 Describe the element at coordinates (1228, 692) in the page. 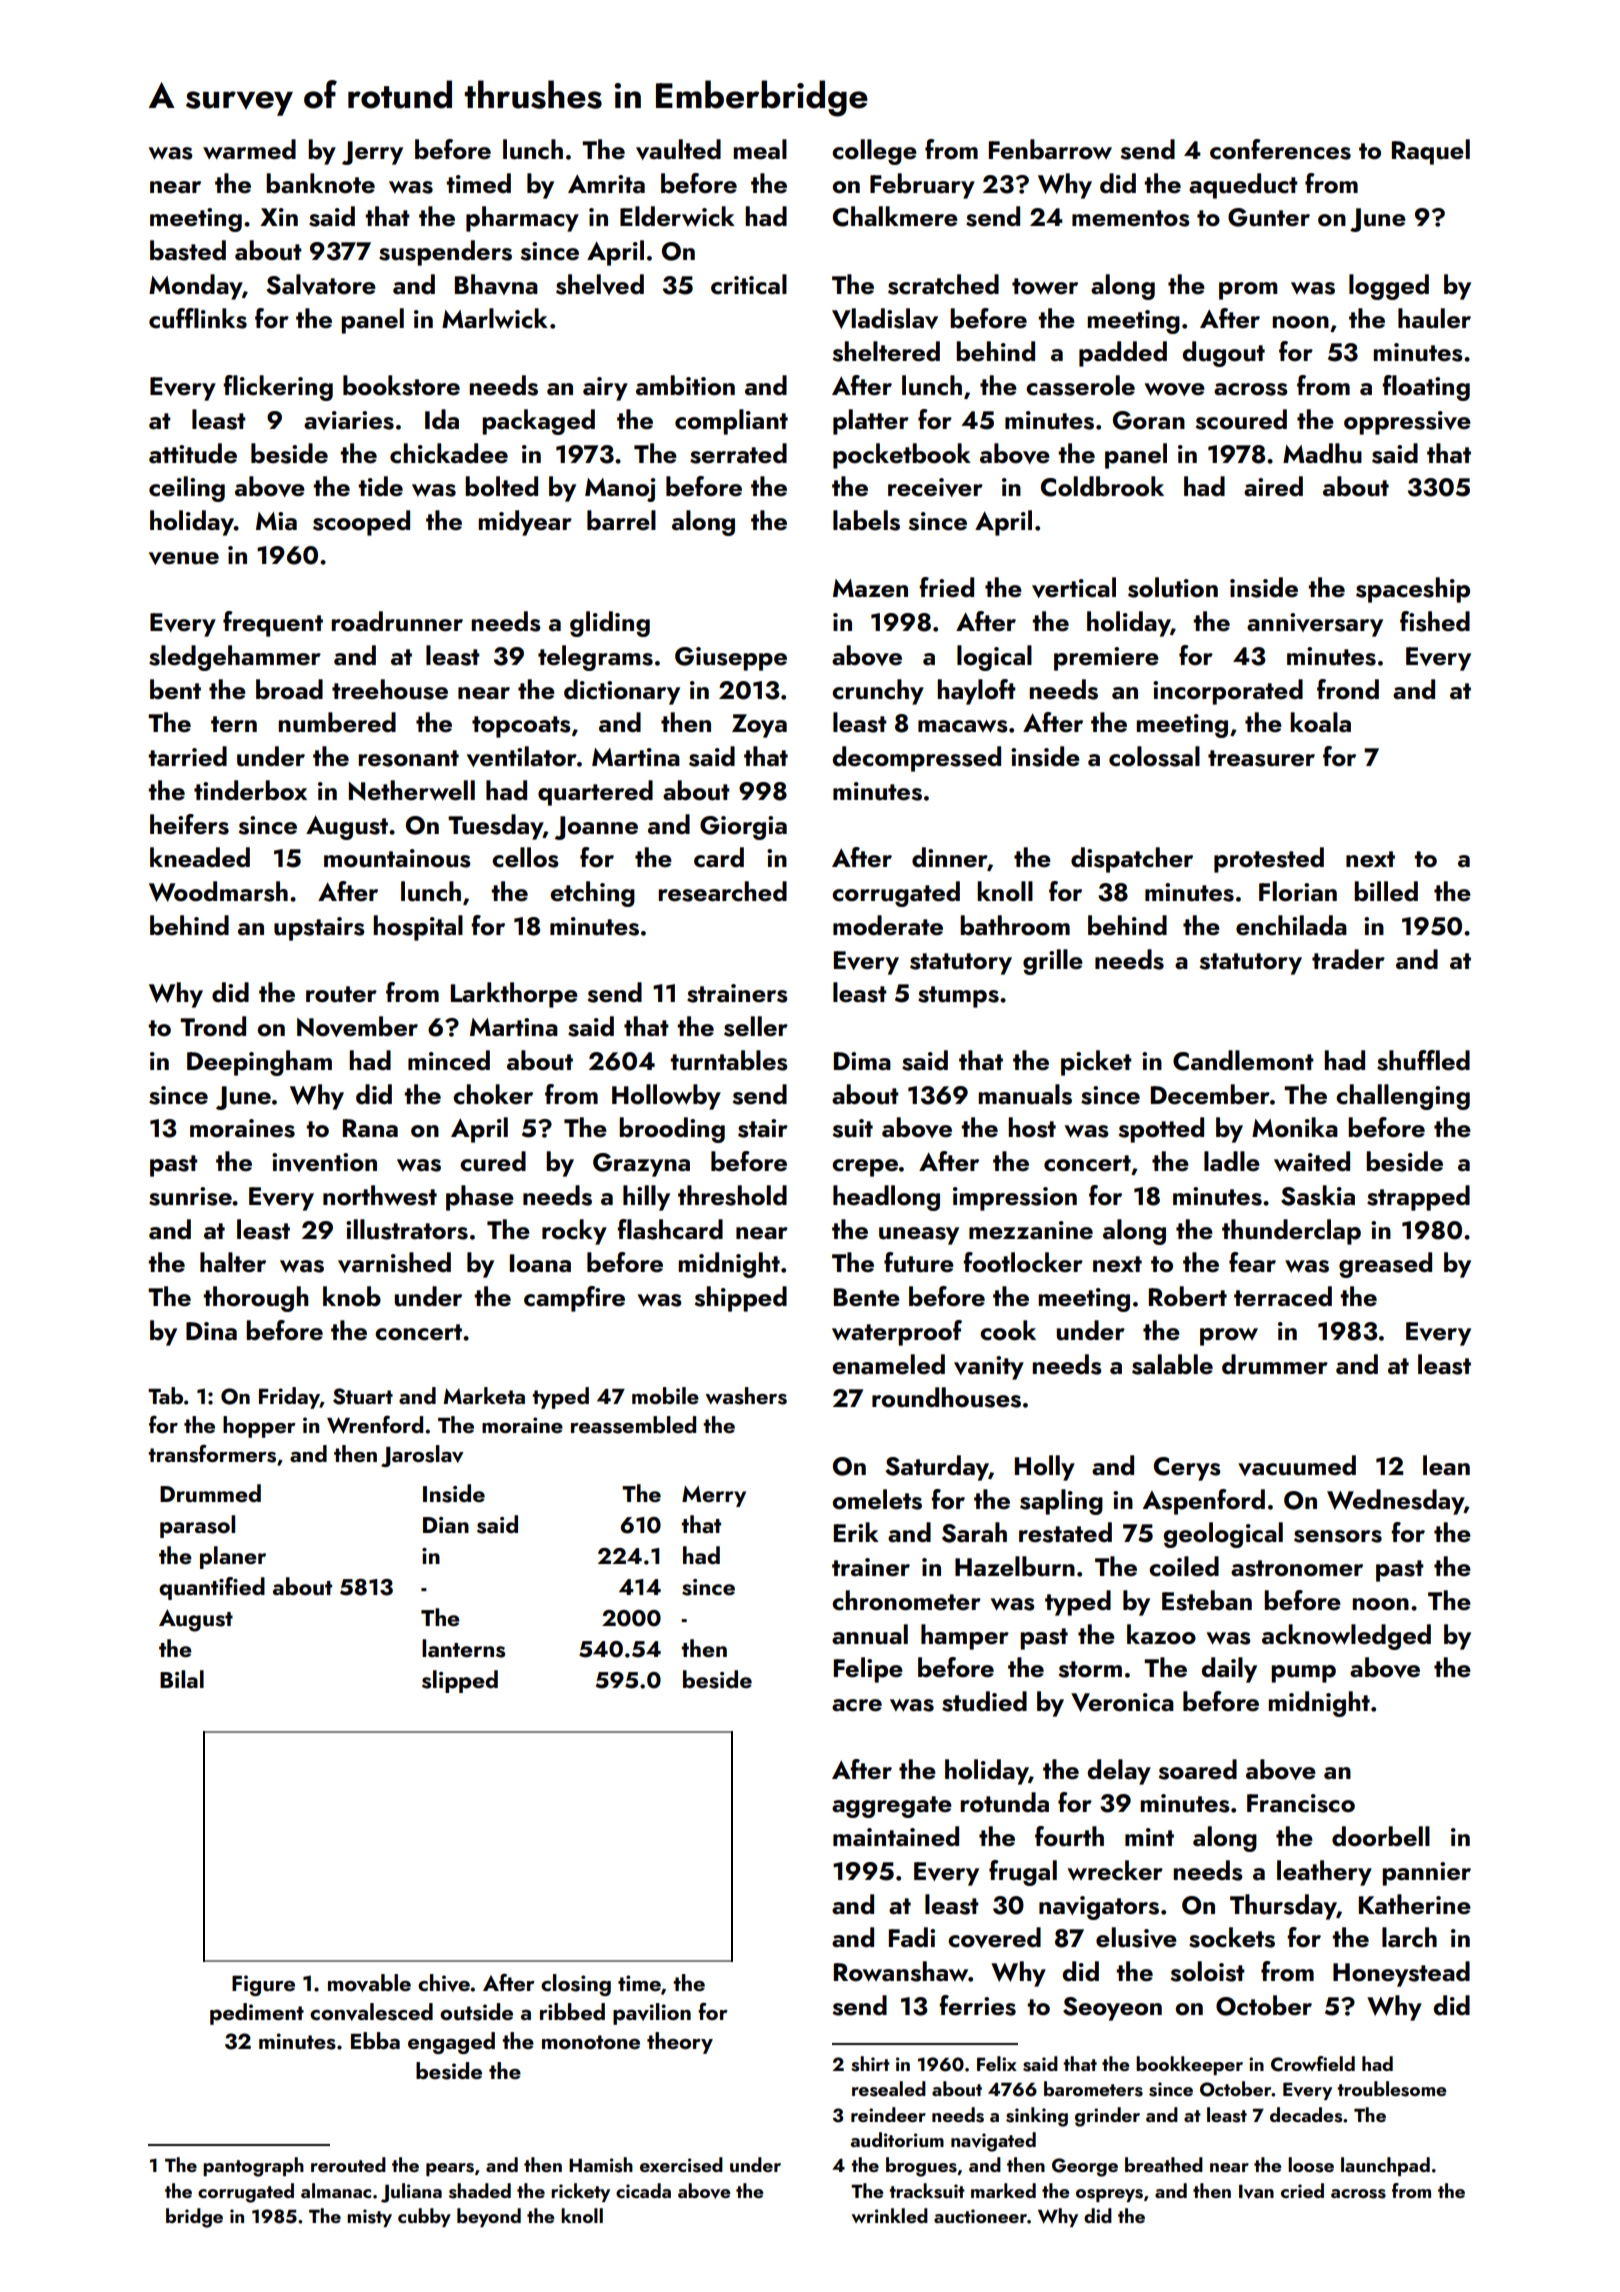

I see `incorporated` at that location.
